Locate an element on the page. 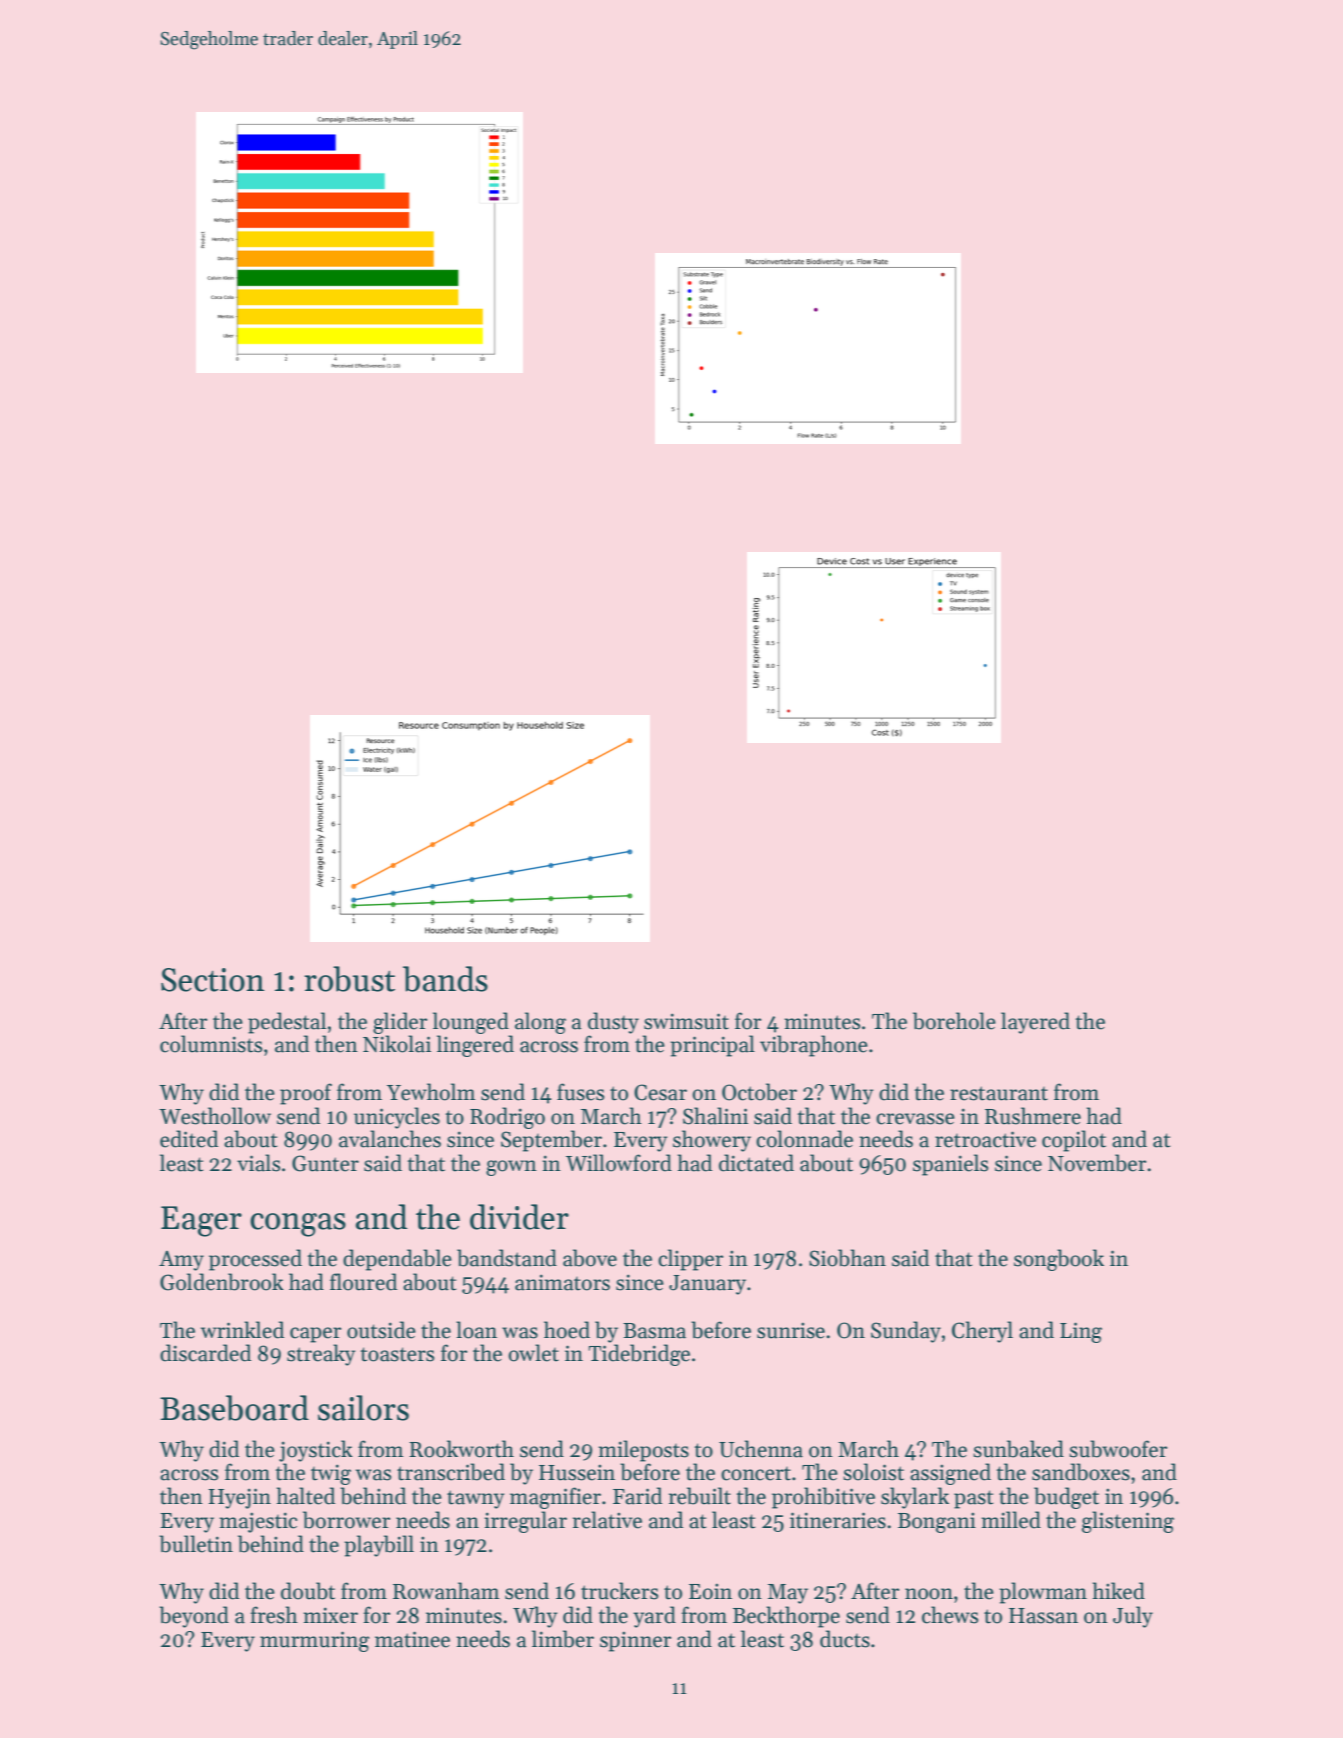  borehole is located at coordinates (954, 1021).
